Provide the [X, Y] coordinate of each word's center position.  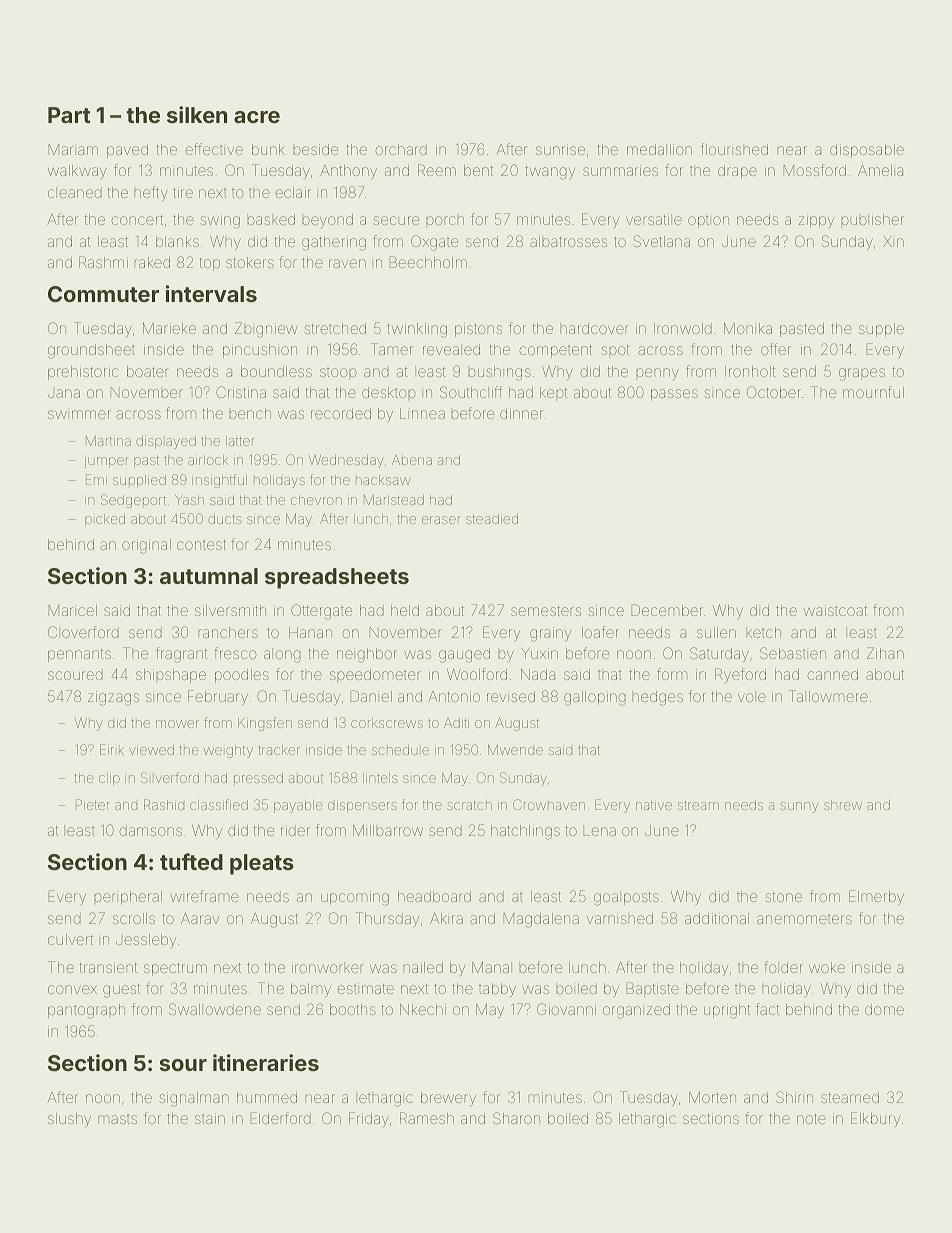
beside [315, 149]
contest [201, 545]
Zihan [885, 653]
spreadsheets [337, 578]
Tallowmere [828, 696]
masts [117, 1119]
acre [257, 117]
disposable [867, 151]
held [405, 610]
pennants [79, 655]
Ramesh [427, 1118]
